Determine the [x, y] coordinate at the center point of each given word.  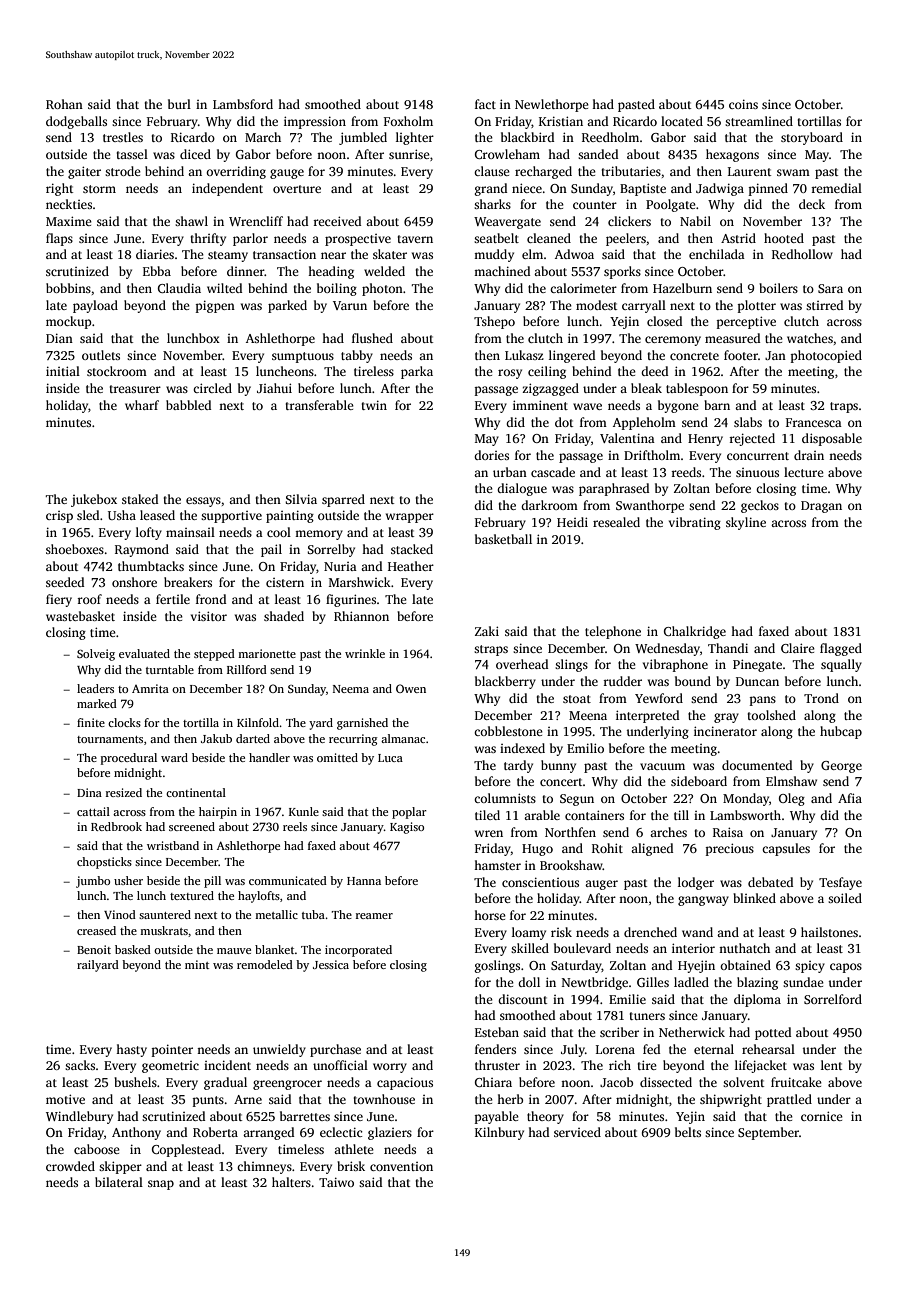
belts [688, 1132]
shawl [191, 221]
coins [743, 104]
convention [401, 1166]
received [337, 221]
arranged [268, 1133]
